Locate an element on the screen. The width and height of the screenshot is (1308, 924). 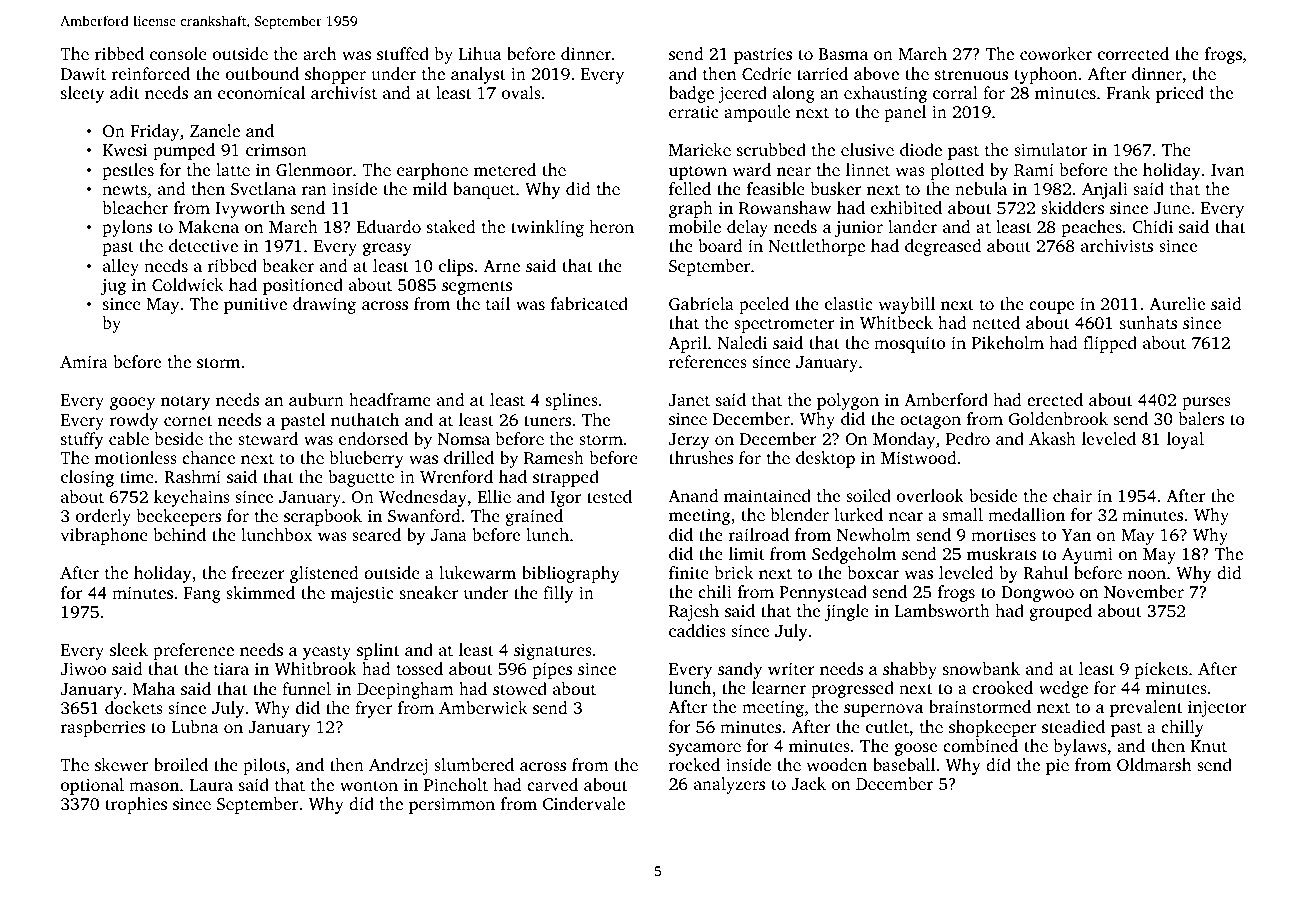
trophies is located at coordinates (136, 805).
